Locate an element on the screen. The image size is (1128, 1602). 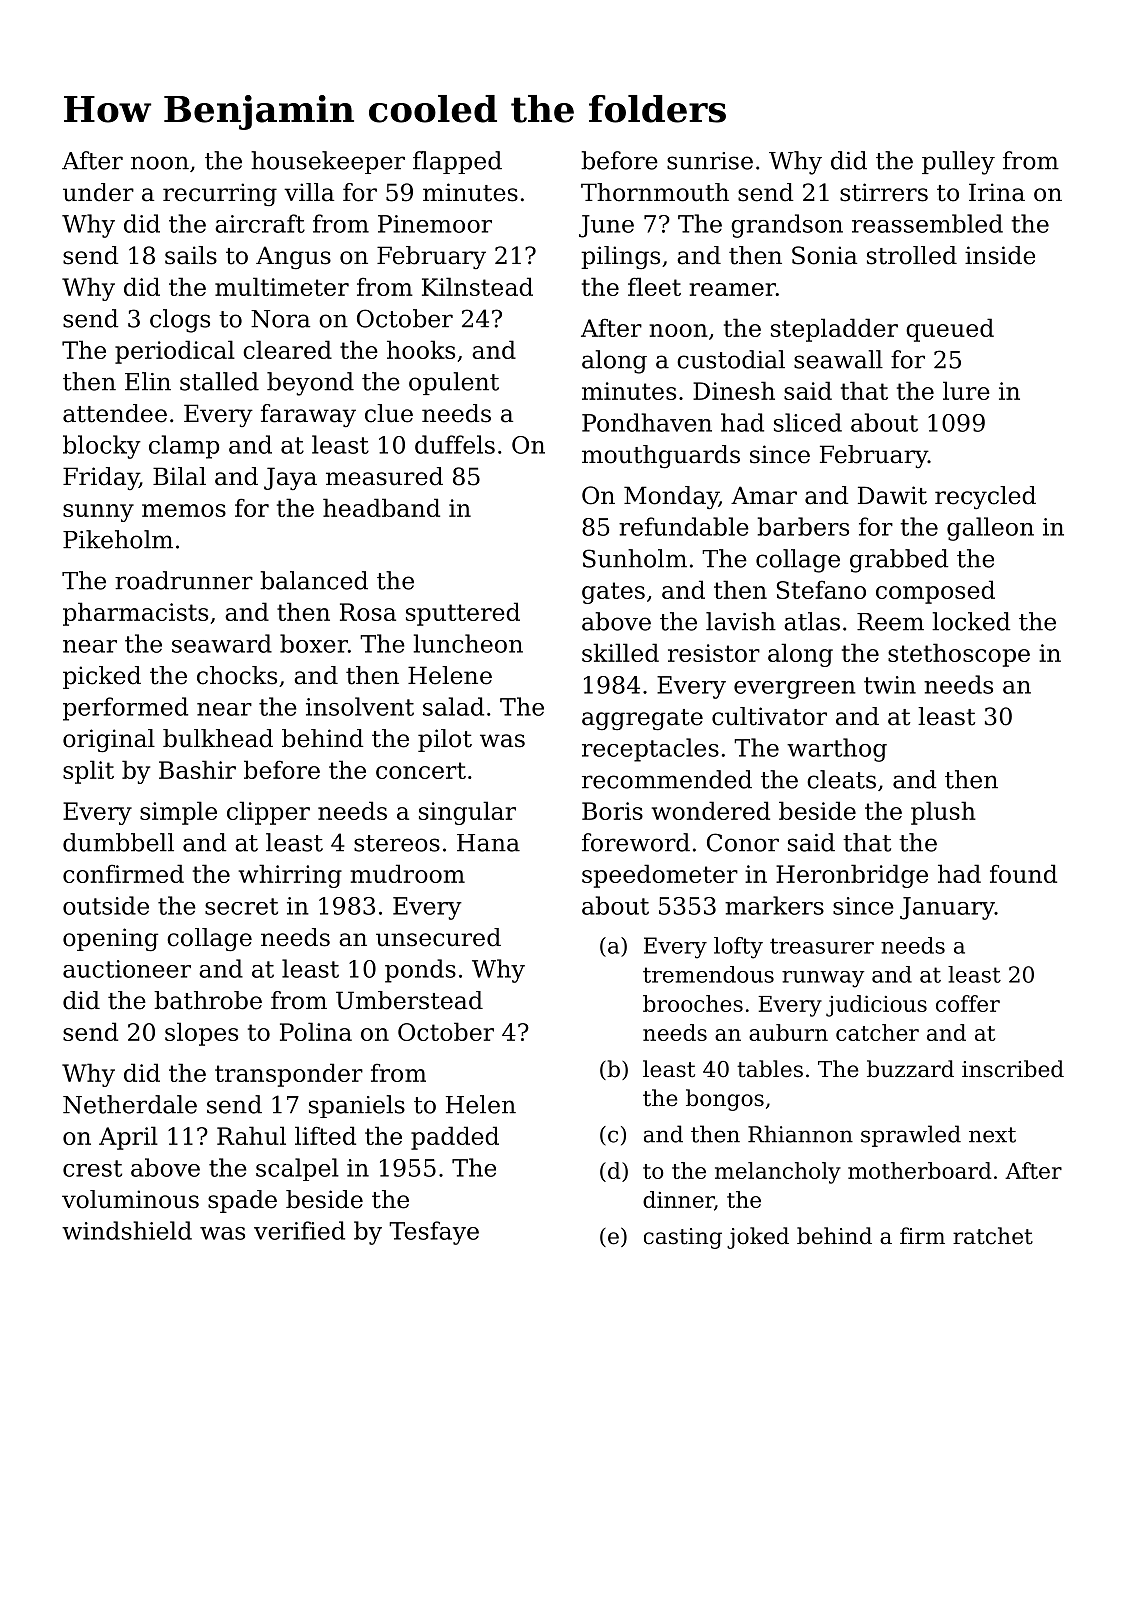
recurring is located at coordinates (220, 194).
